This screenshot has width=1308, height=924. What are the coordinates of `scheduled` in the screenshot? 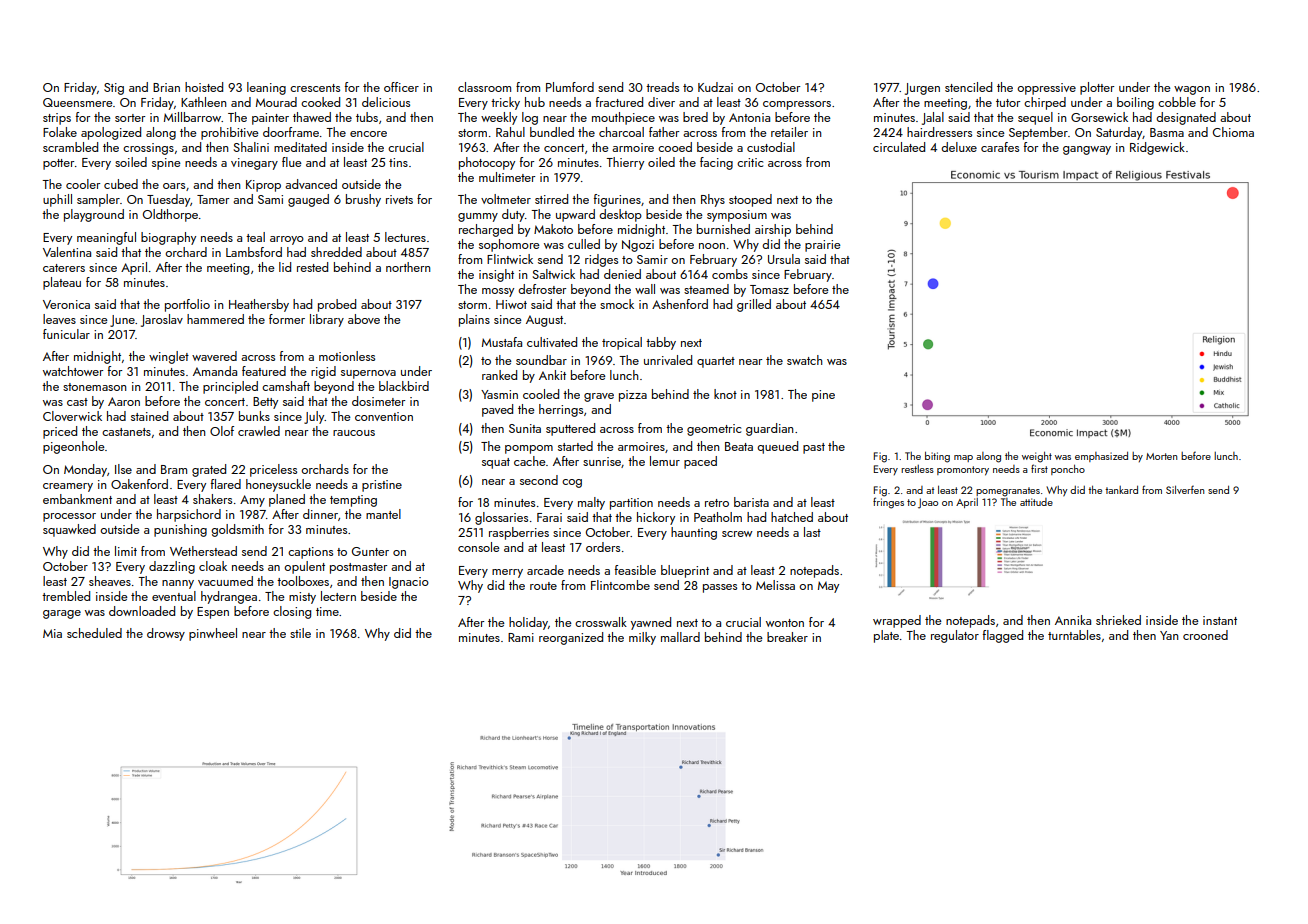 It's located at (94, 633).
